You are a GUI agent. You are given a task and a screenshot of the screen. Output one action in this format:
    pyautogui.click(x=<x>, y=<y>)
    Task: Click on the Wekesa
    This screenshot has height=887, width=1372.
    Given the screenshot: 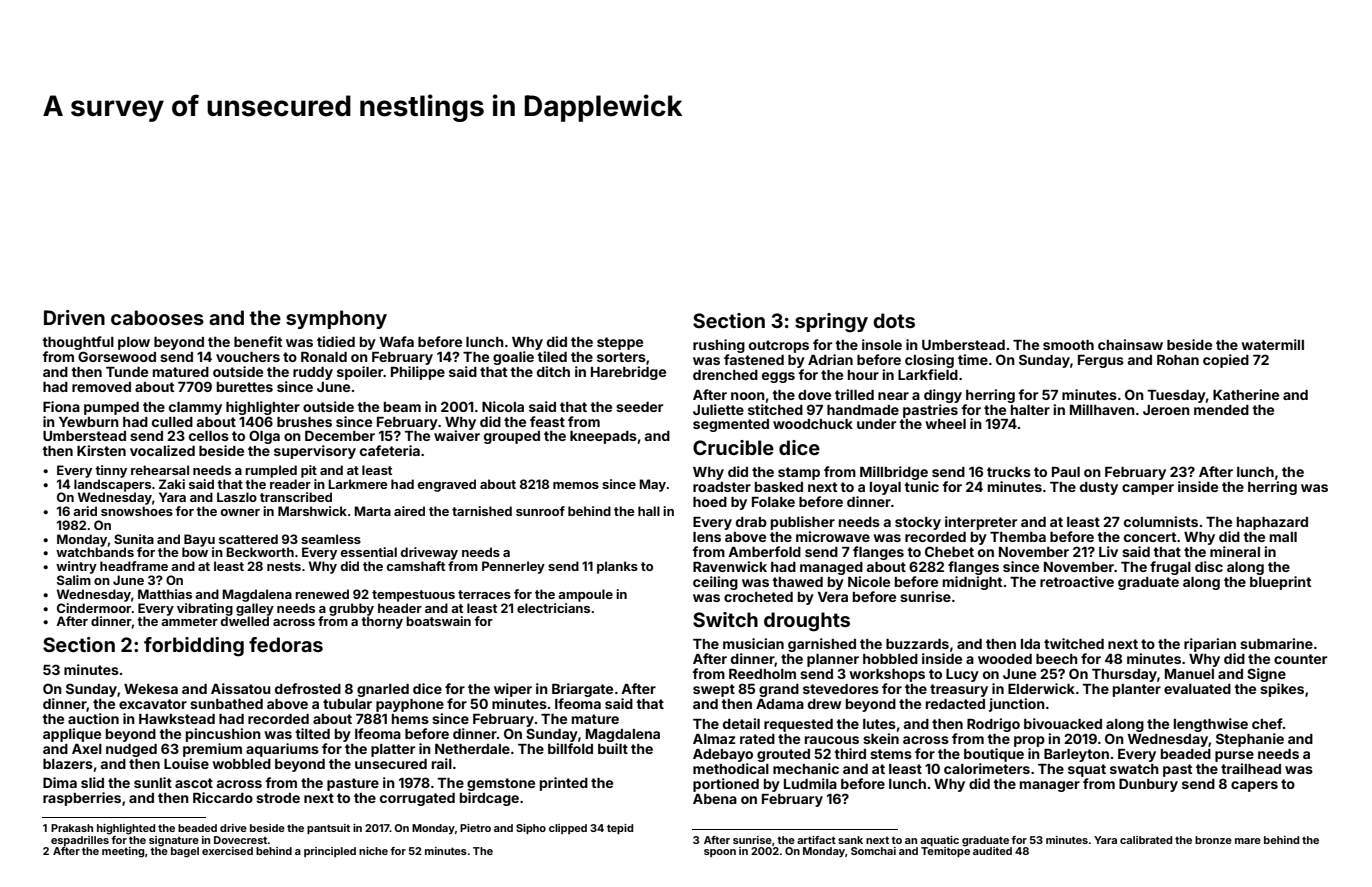 What is the action you would take?
    pyautogui.click(x=151, y=689)
